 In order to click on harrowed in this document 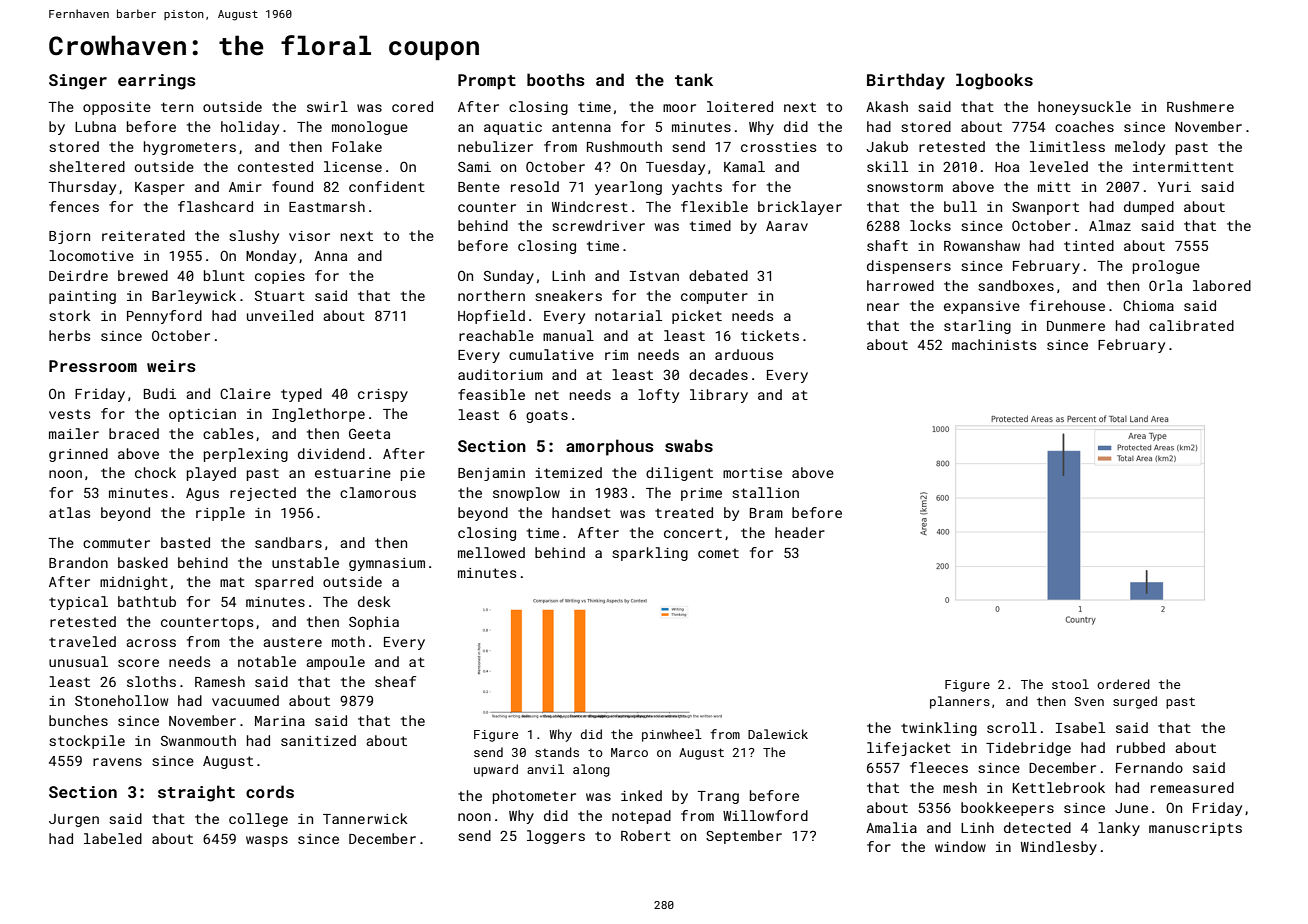, I will do `click(900, 285)`.
